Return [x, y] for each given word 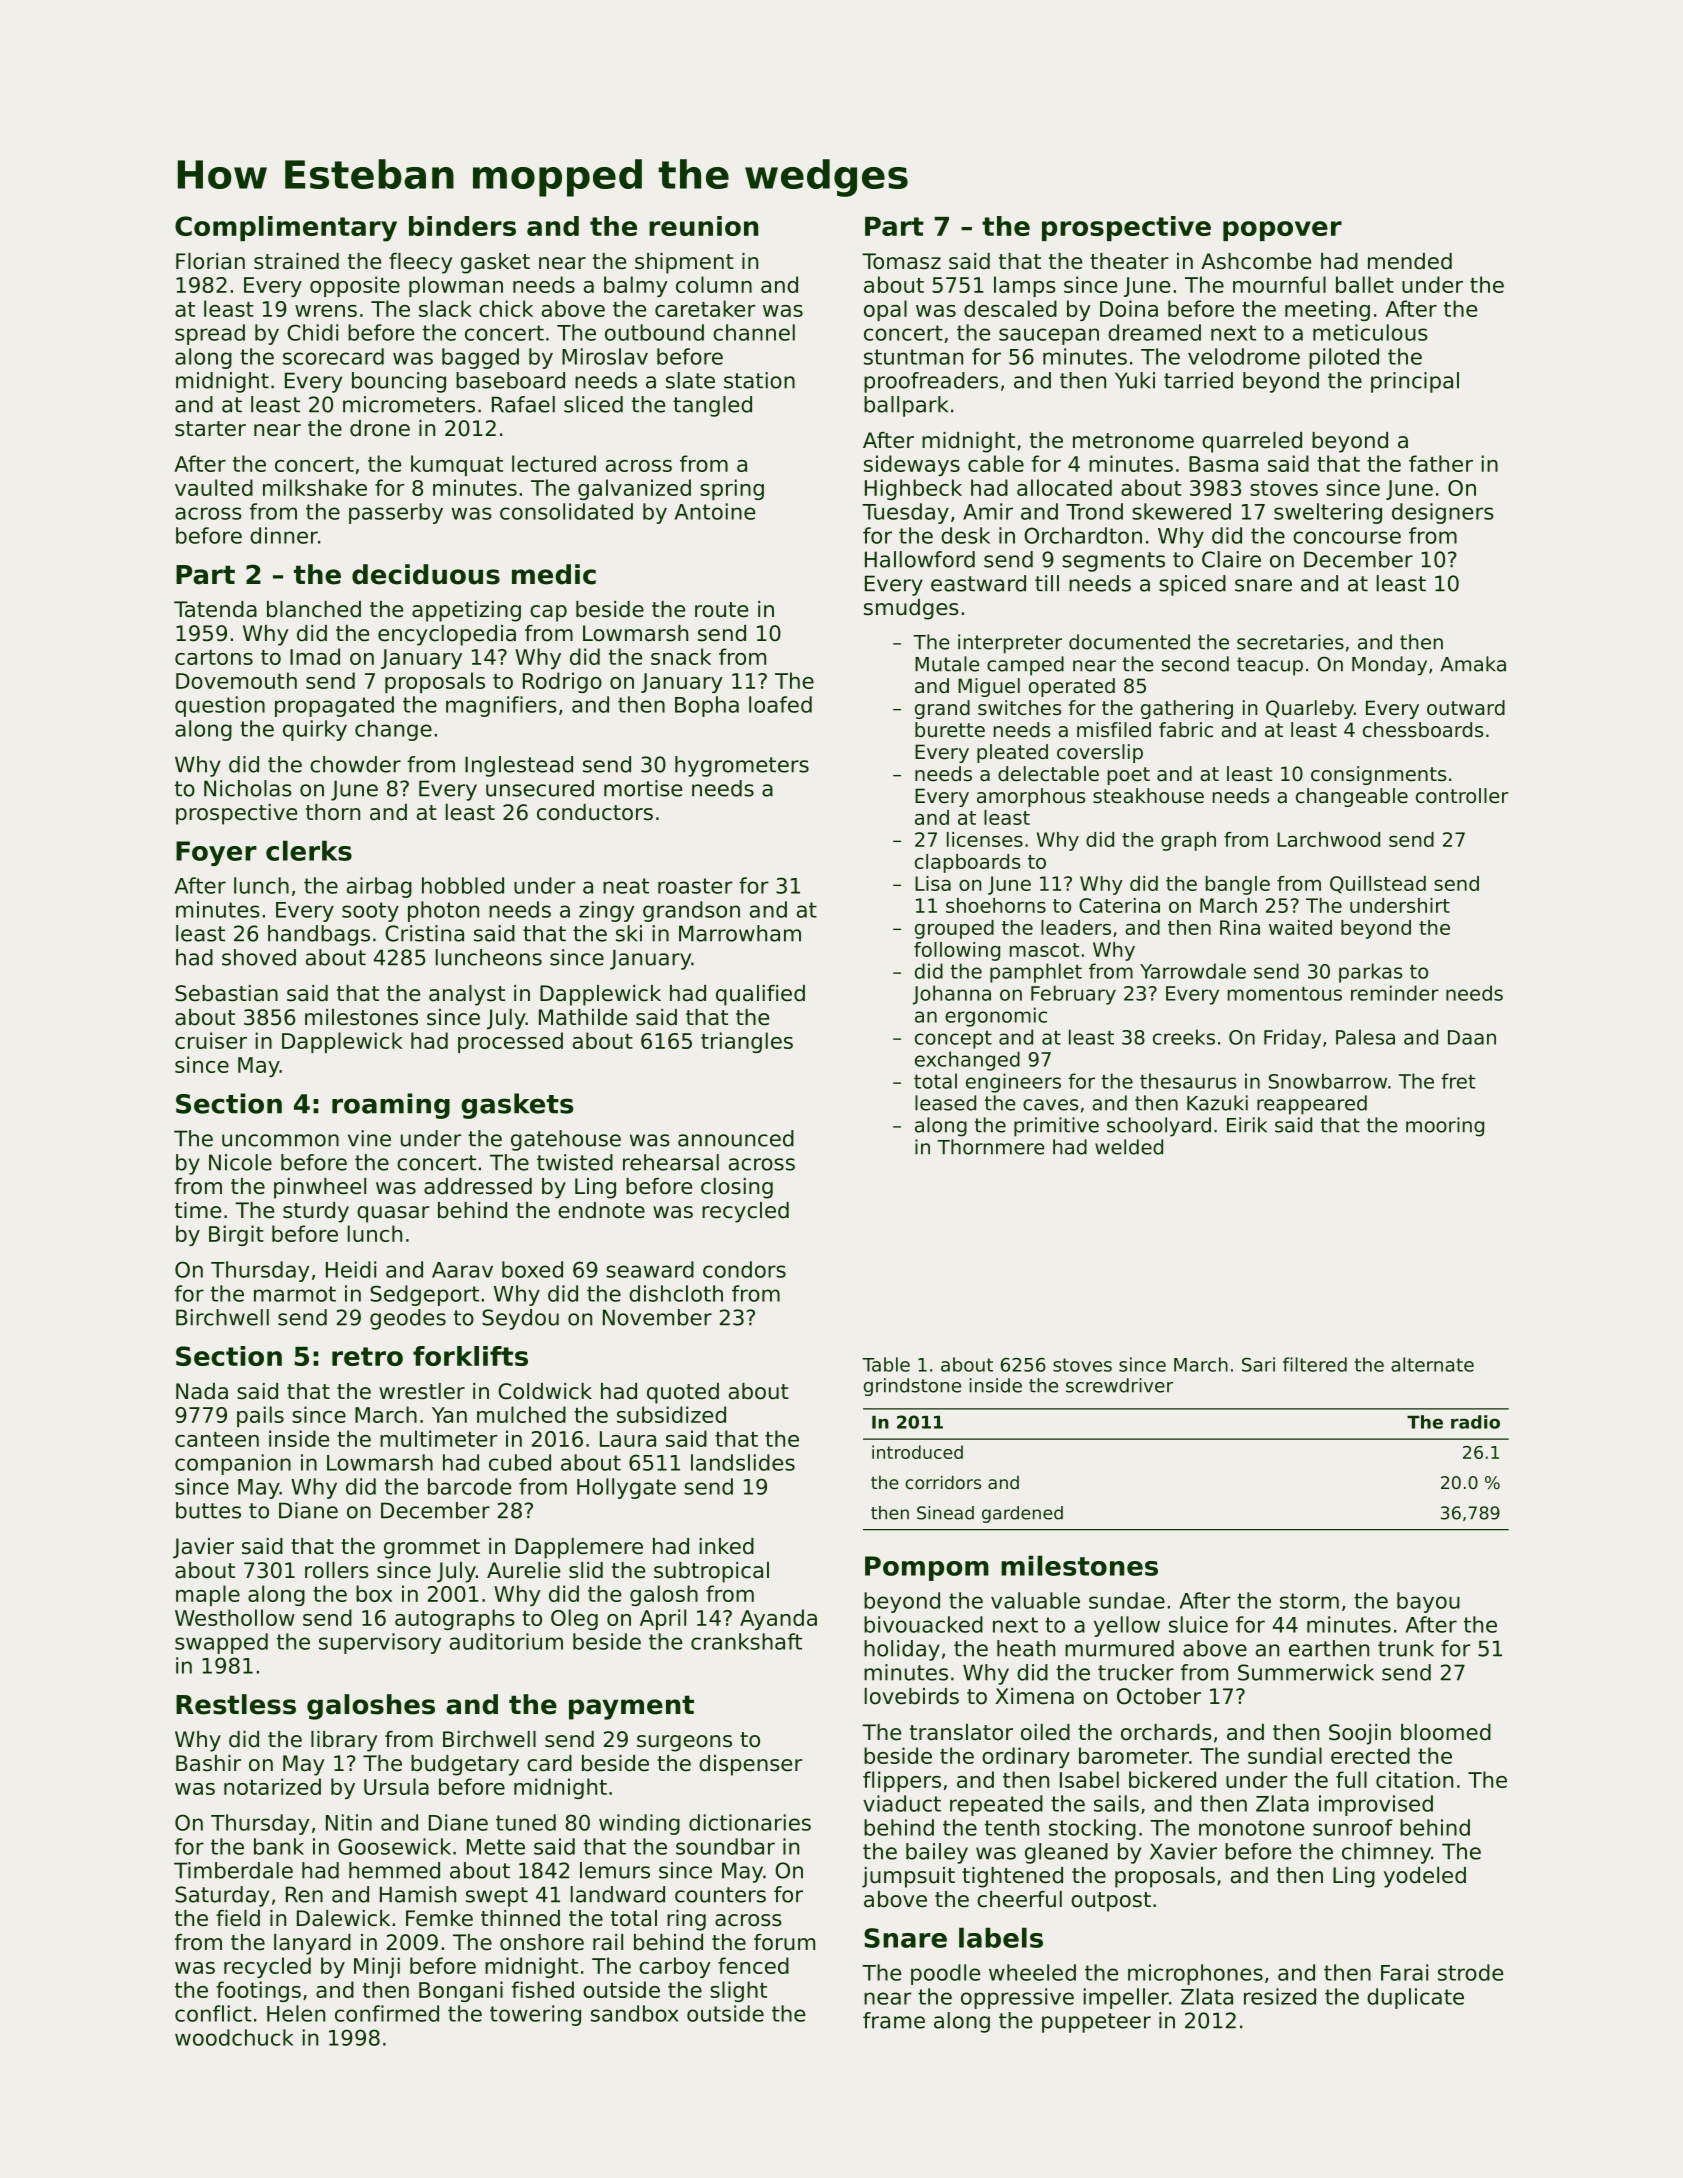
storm [1309, 1601]
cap [548, 613]
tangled [712, 406]
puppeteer [1096, 2023]
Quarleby [1310, 709]
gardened [1022, 1514]
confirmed [387, 2013]
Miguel [989, 687]
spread [210, 334]
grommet [432, 1549]
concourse [1347, 537]
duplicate [1415, 1998]
